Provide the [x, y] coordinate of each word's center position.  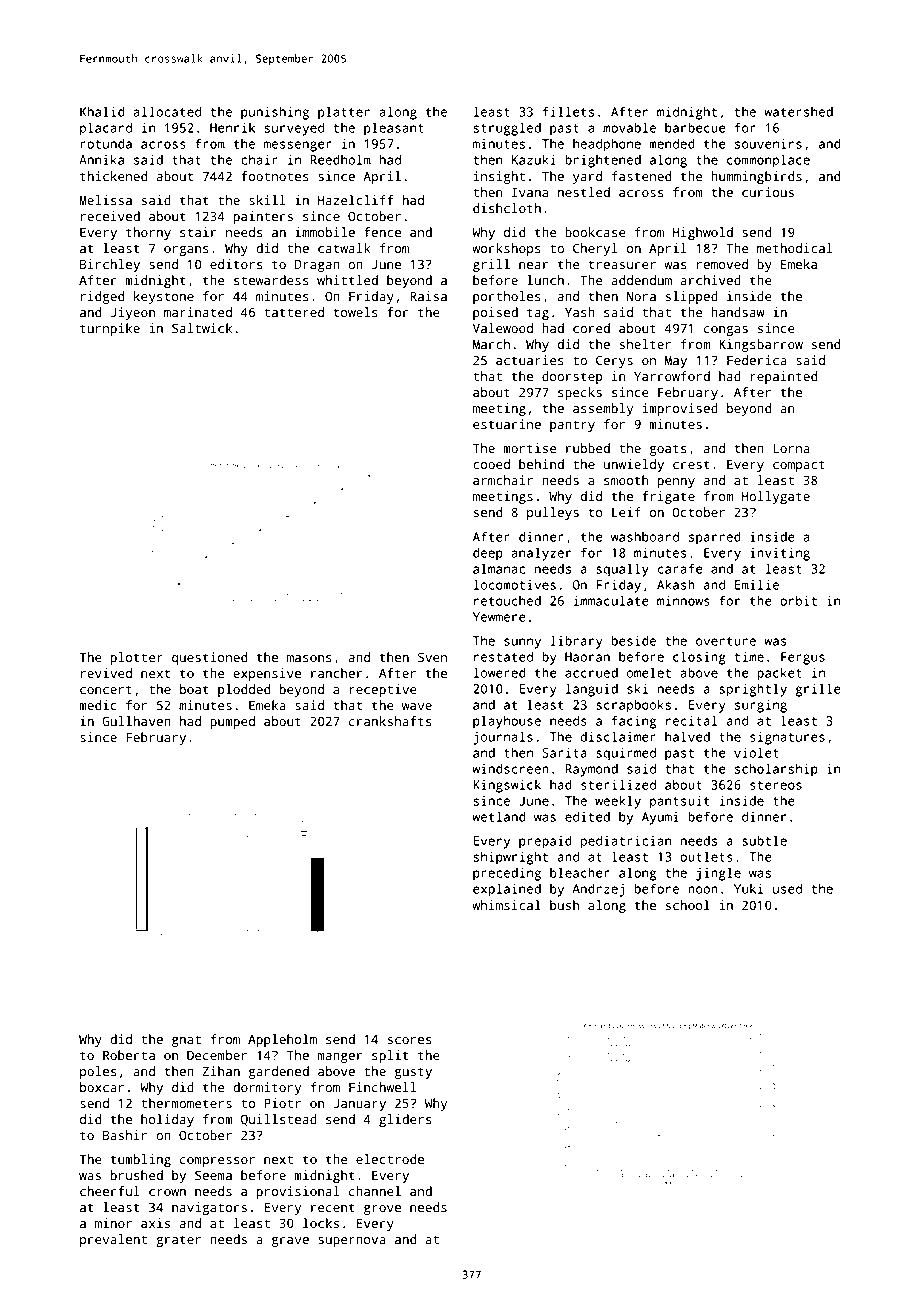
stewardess [271, 280]
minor [113, 1223]
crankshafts [390, 721]
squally [622, 570]
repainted [784, 377]
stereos [776, 785]
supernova [352, 1242]
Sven [432, 657]
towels [355, 312]
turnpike [110, 329]
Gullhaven [137, 721]
